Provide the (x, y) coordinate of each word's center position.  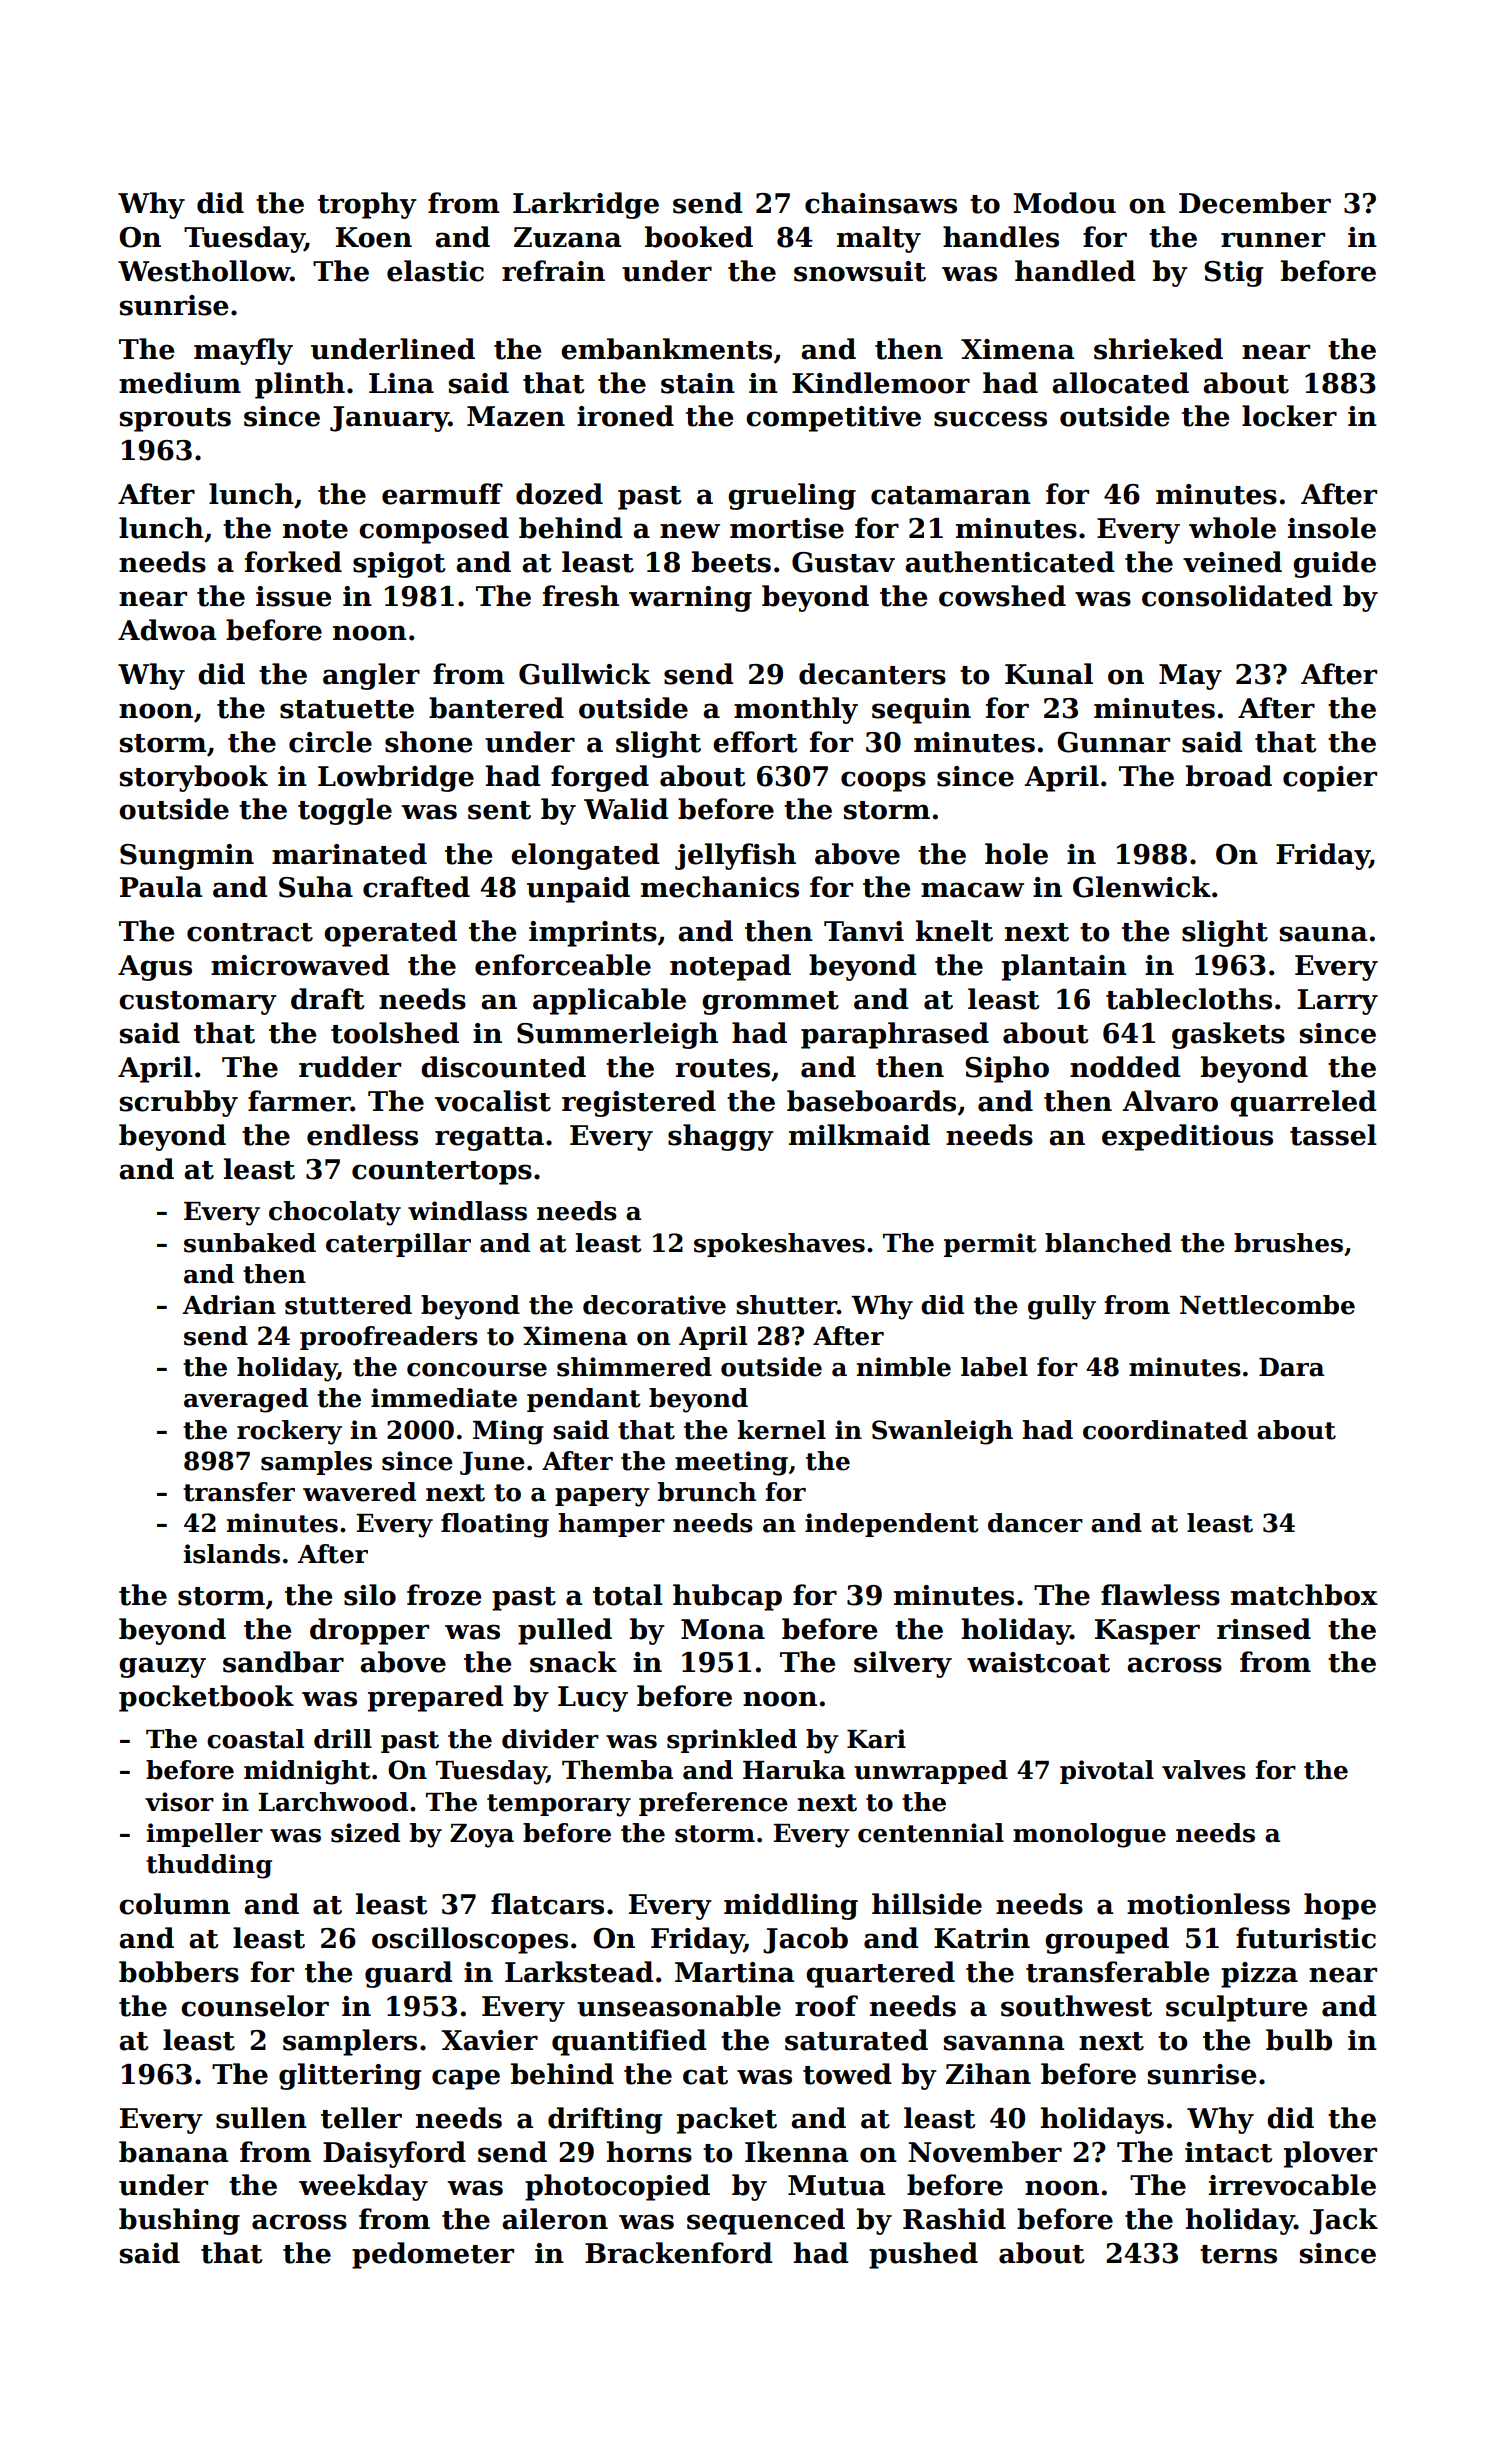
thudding (209, 1866)
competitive (833, 419)
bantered (496, 708)
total (628, 1595)
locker (1289, 416)
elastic (435, 271)
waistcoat (1038, 1662)
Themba (617, 1770)
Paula (161, 887)
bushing (179, 2221)
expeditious (1187, 1137)
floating (495, 1525)
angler (371, 676)
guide (1334, 564)
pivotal (1107, 1772)
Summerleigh (617, 1035)
